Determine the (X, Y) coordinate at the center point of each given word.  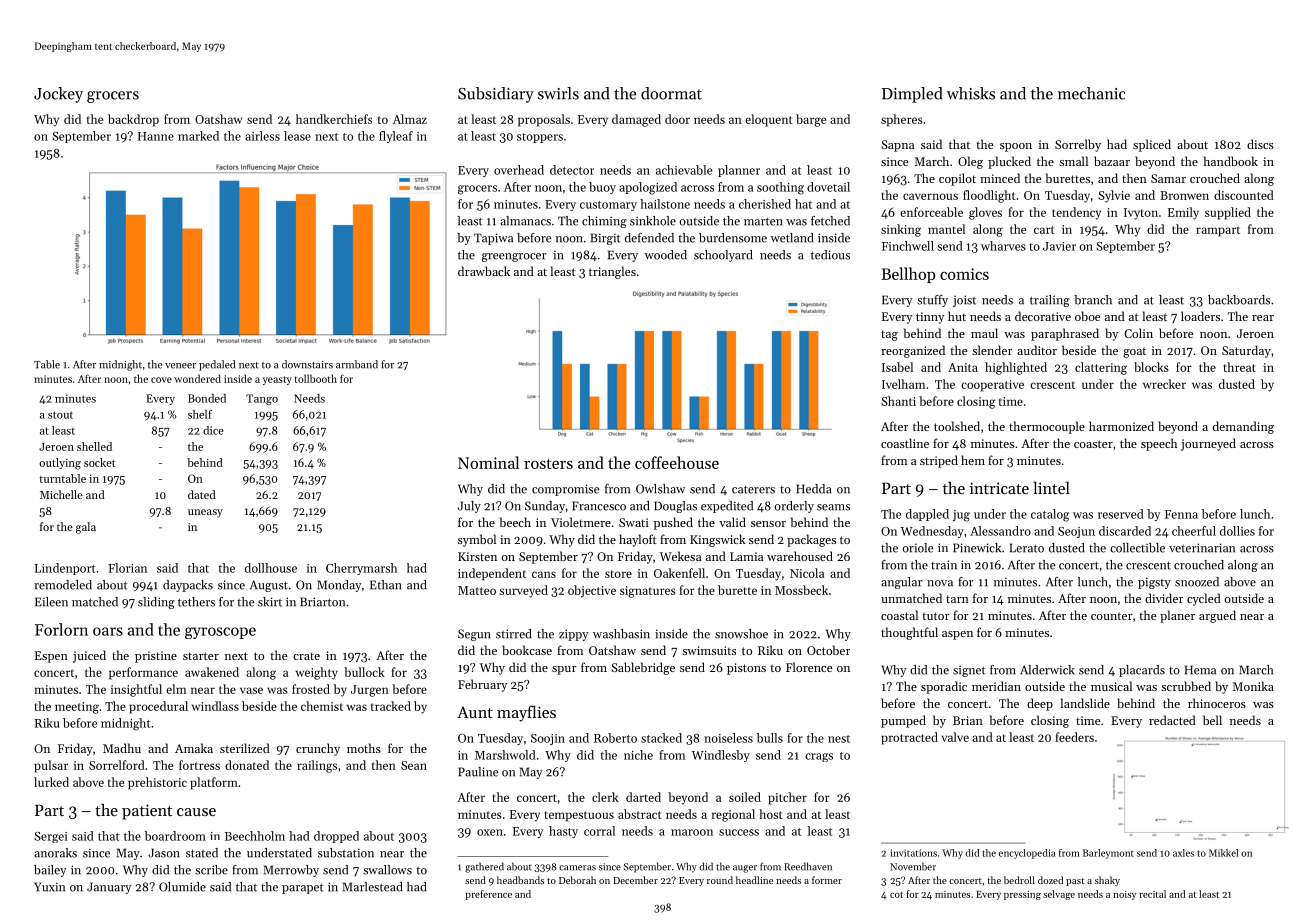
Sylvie (1114, 196)
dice (213, 430)
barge (811, 120)
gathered (484, 867)
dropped (336, 837)
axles (1183, 853)
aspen (957, 635)
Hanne (156, 136)
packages (811, 540)
